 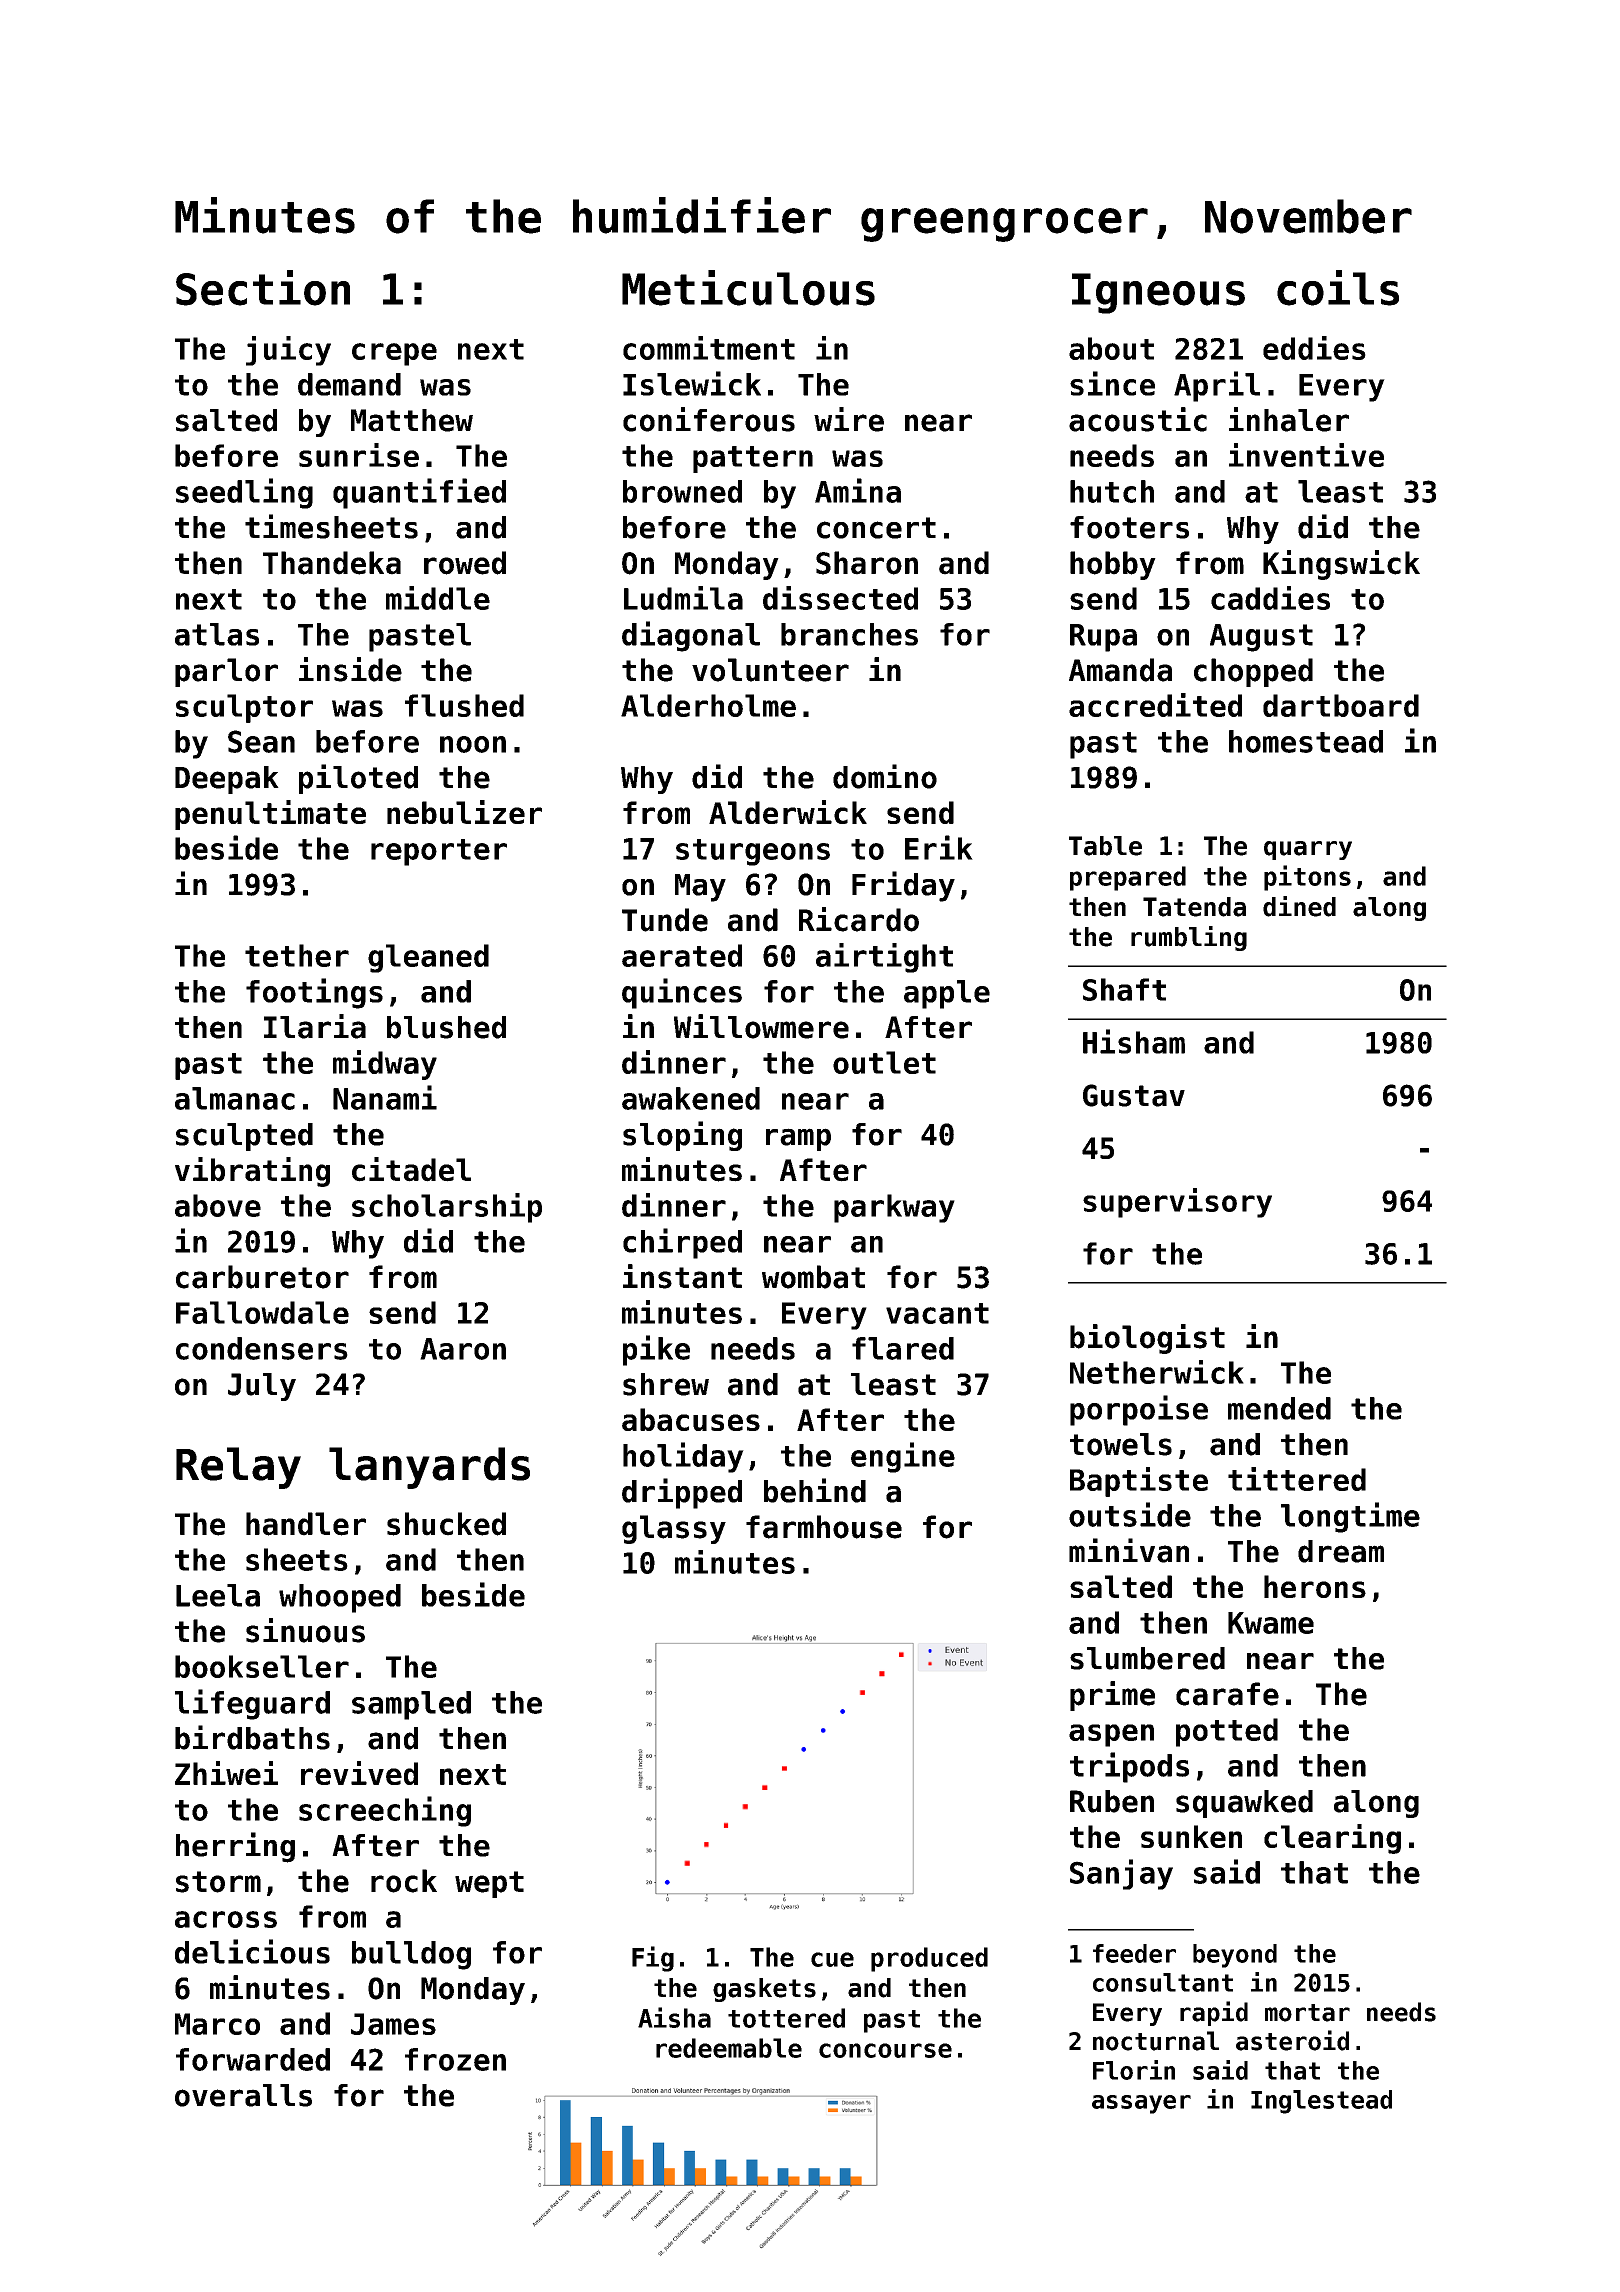 I want to click on herons, so click(x=1315, y=1586).
